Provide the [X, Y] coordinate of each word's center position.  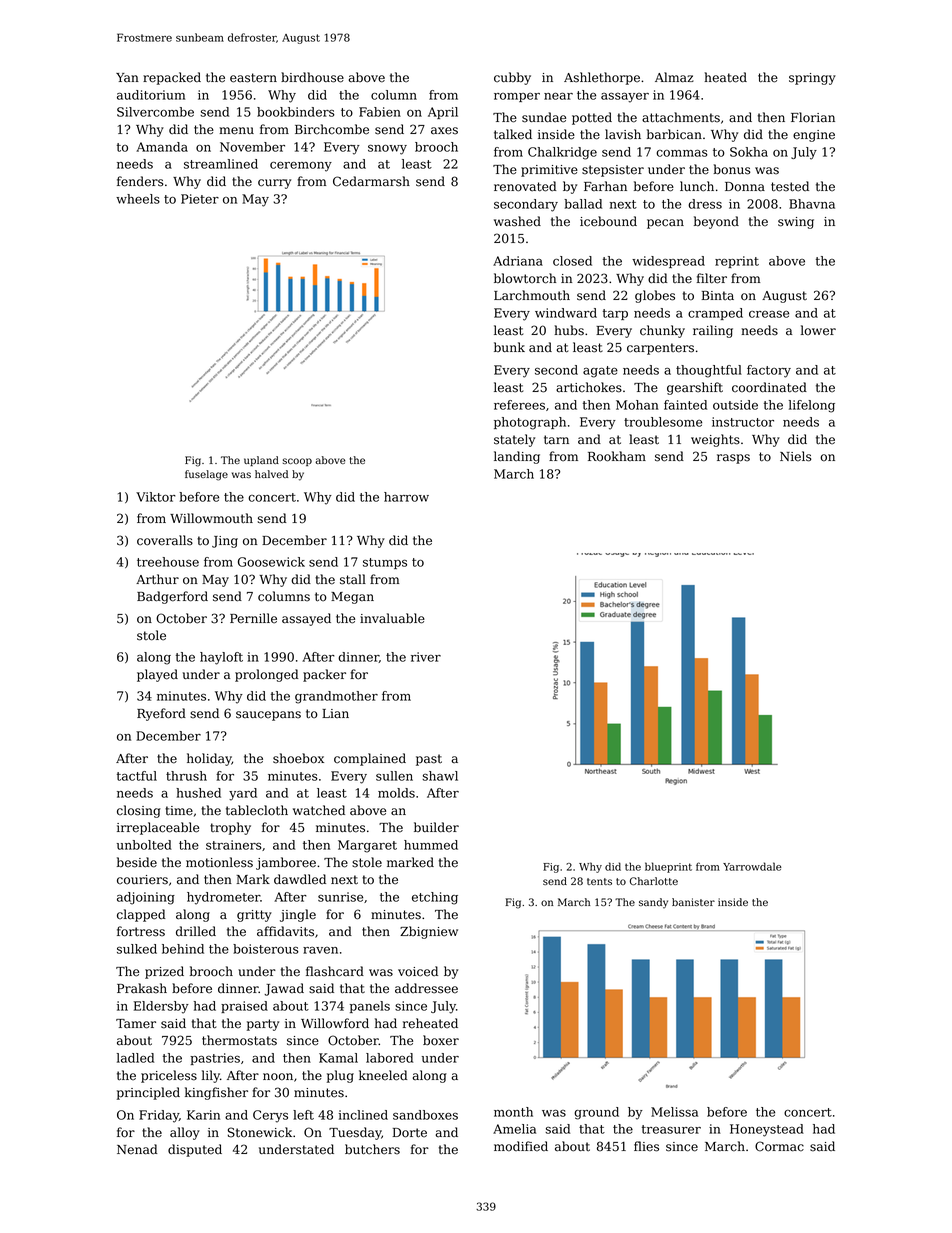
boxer [441, 1040]
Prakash [142, 988]
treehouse [168, 562]
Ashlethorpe [602, 78]
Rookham [617, 456]
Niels [796, 456]
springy [812, 79]
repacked [172, 78]
